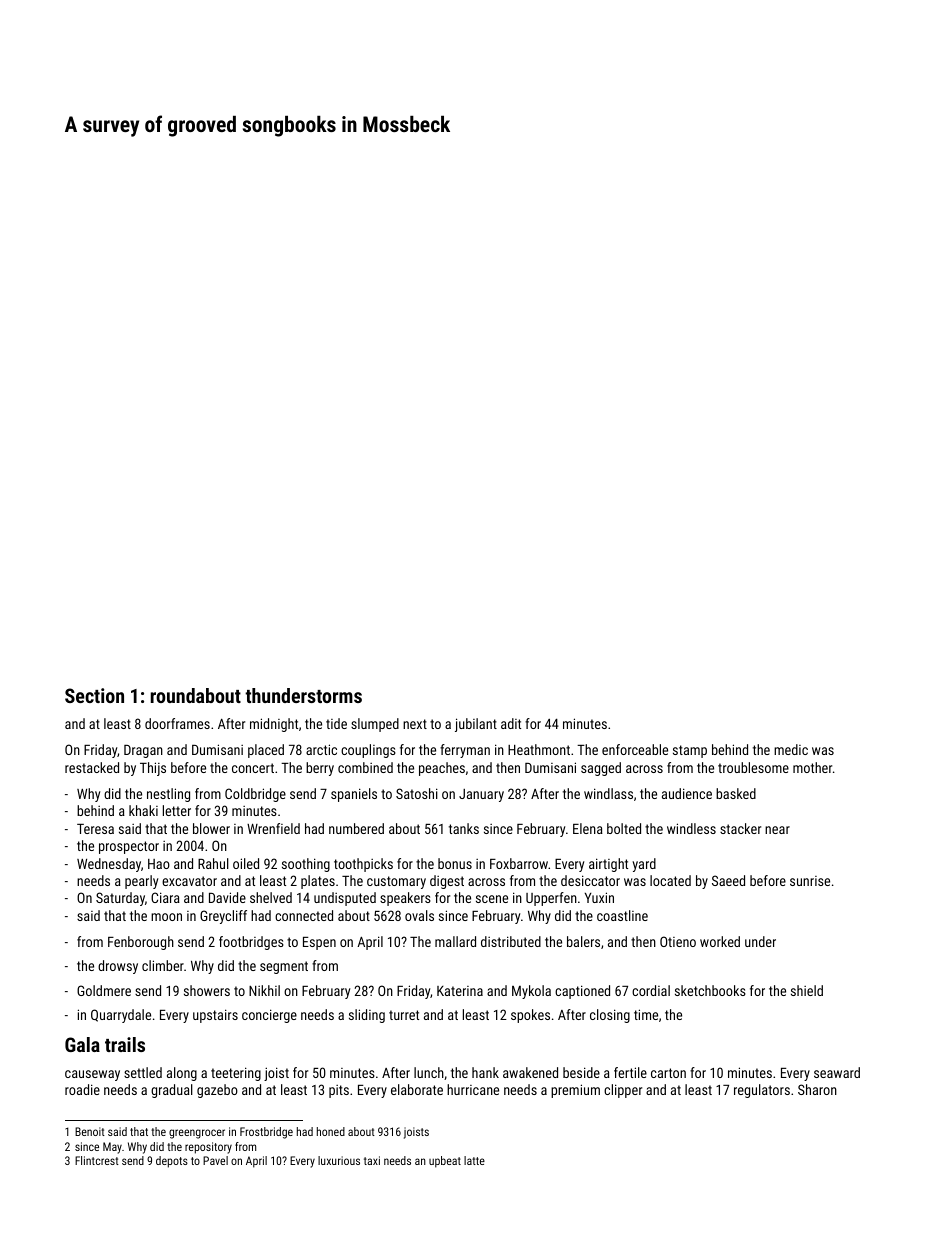 Image resolution: width=952 pixels, height=1233 pixels. What do you see at coordinates (82, 1044) in the screenshot?
I see `Gala` at bounding box center [82, 1044].
